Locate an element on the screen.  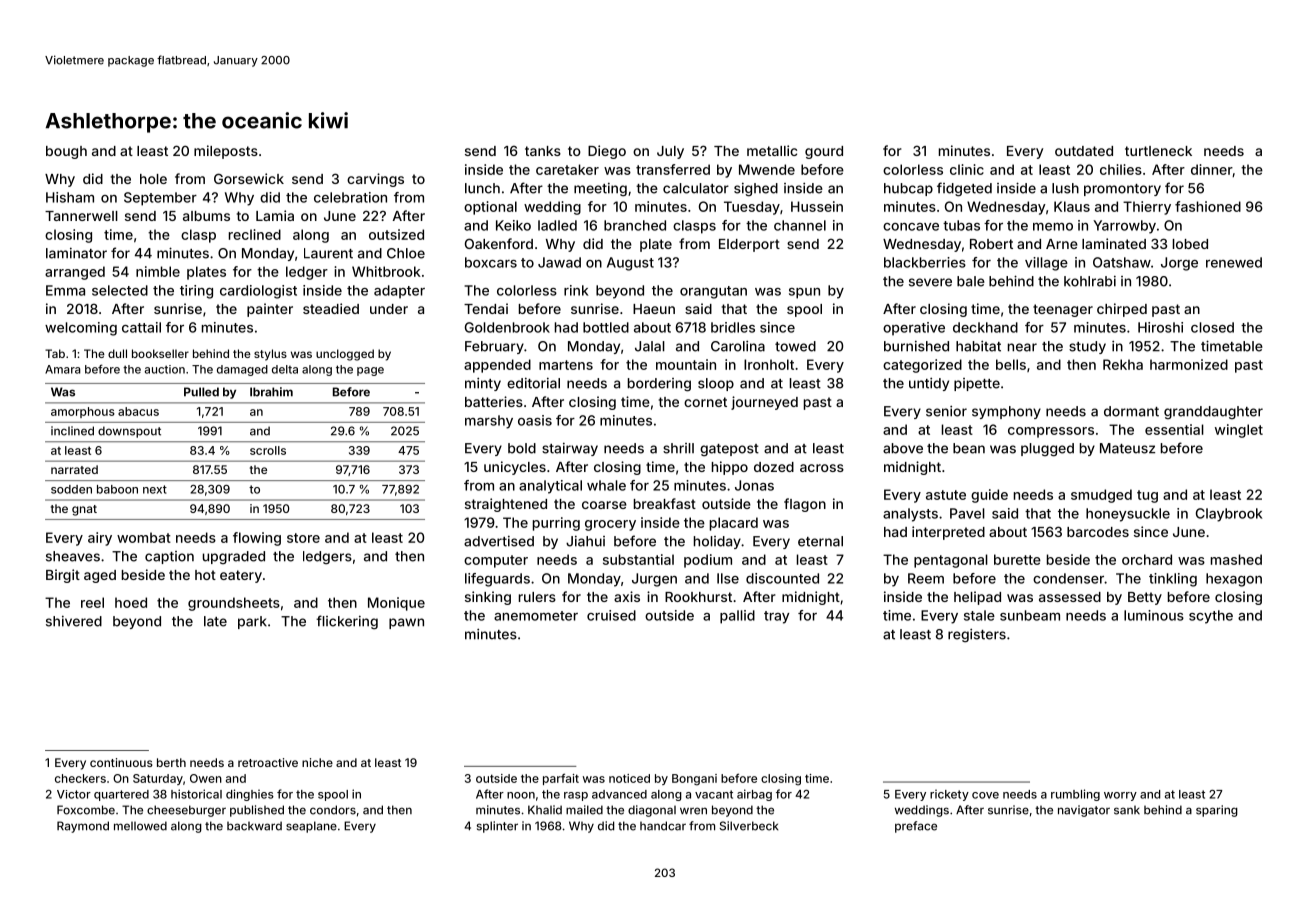
handcar is located at coordinates (663, 826).
